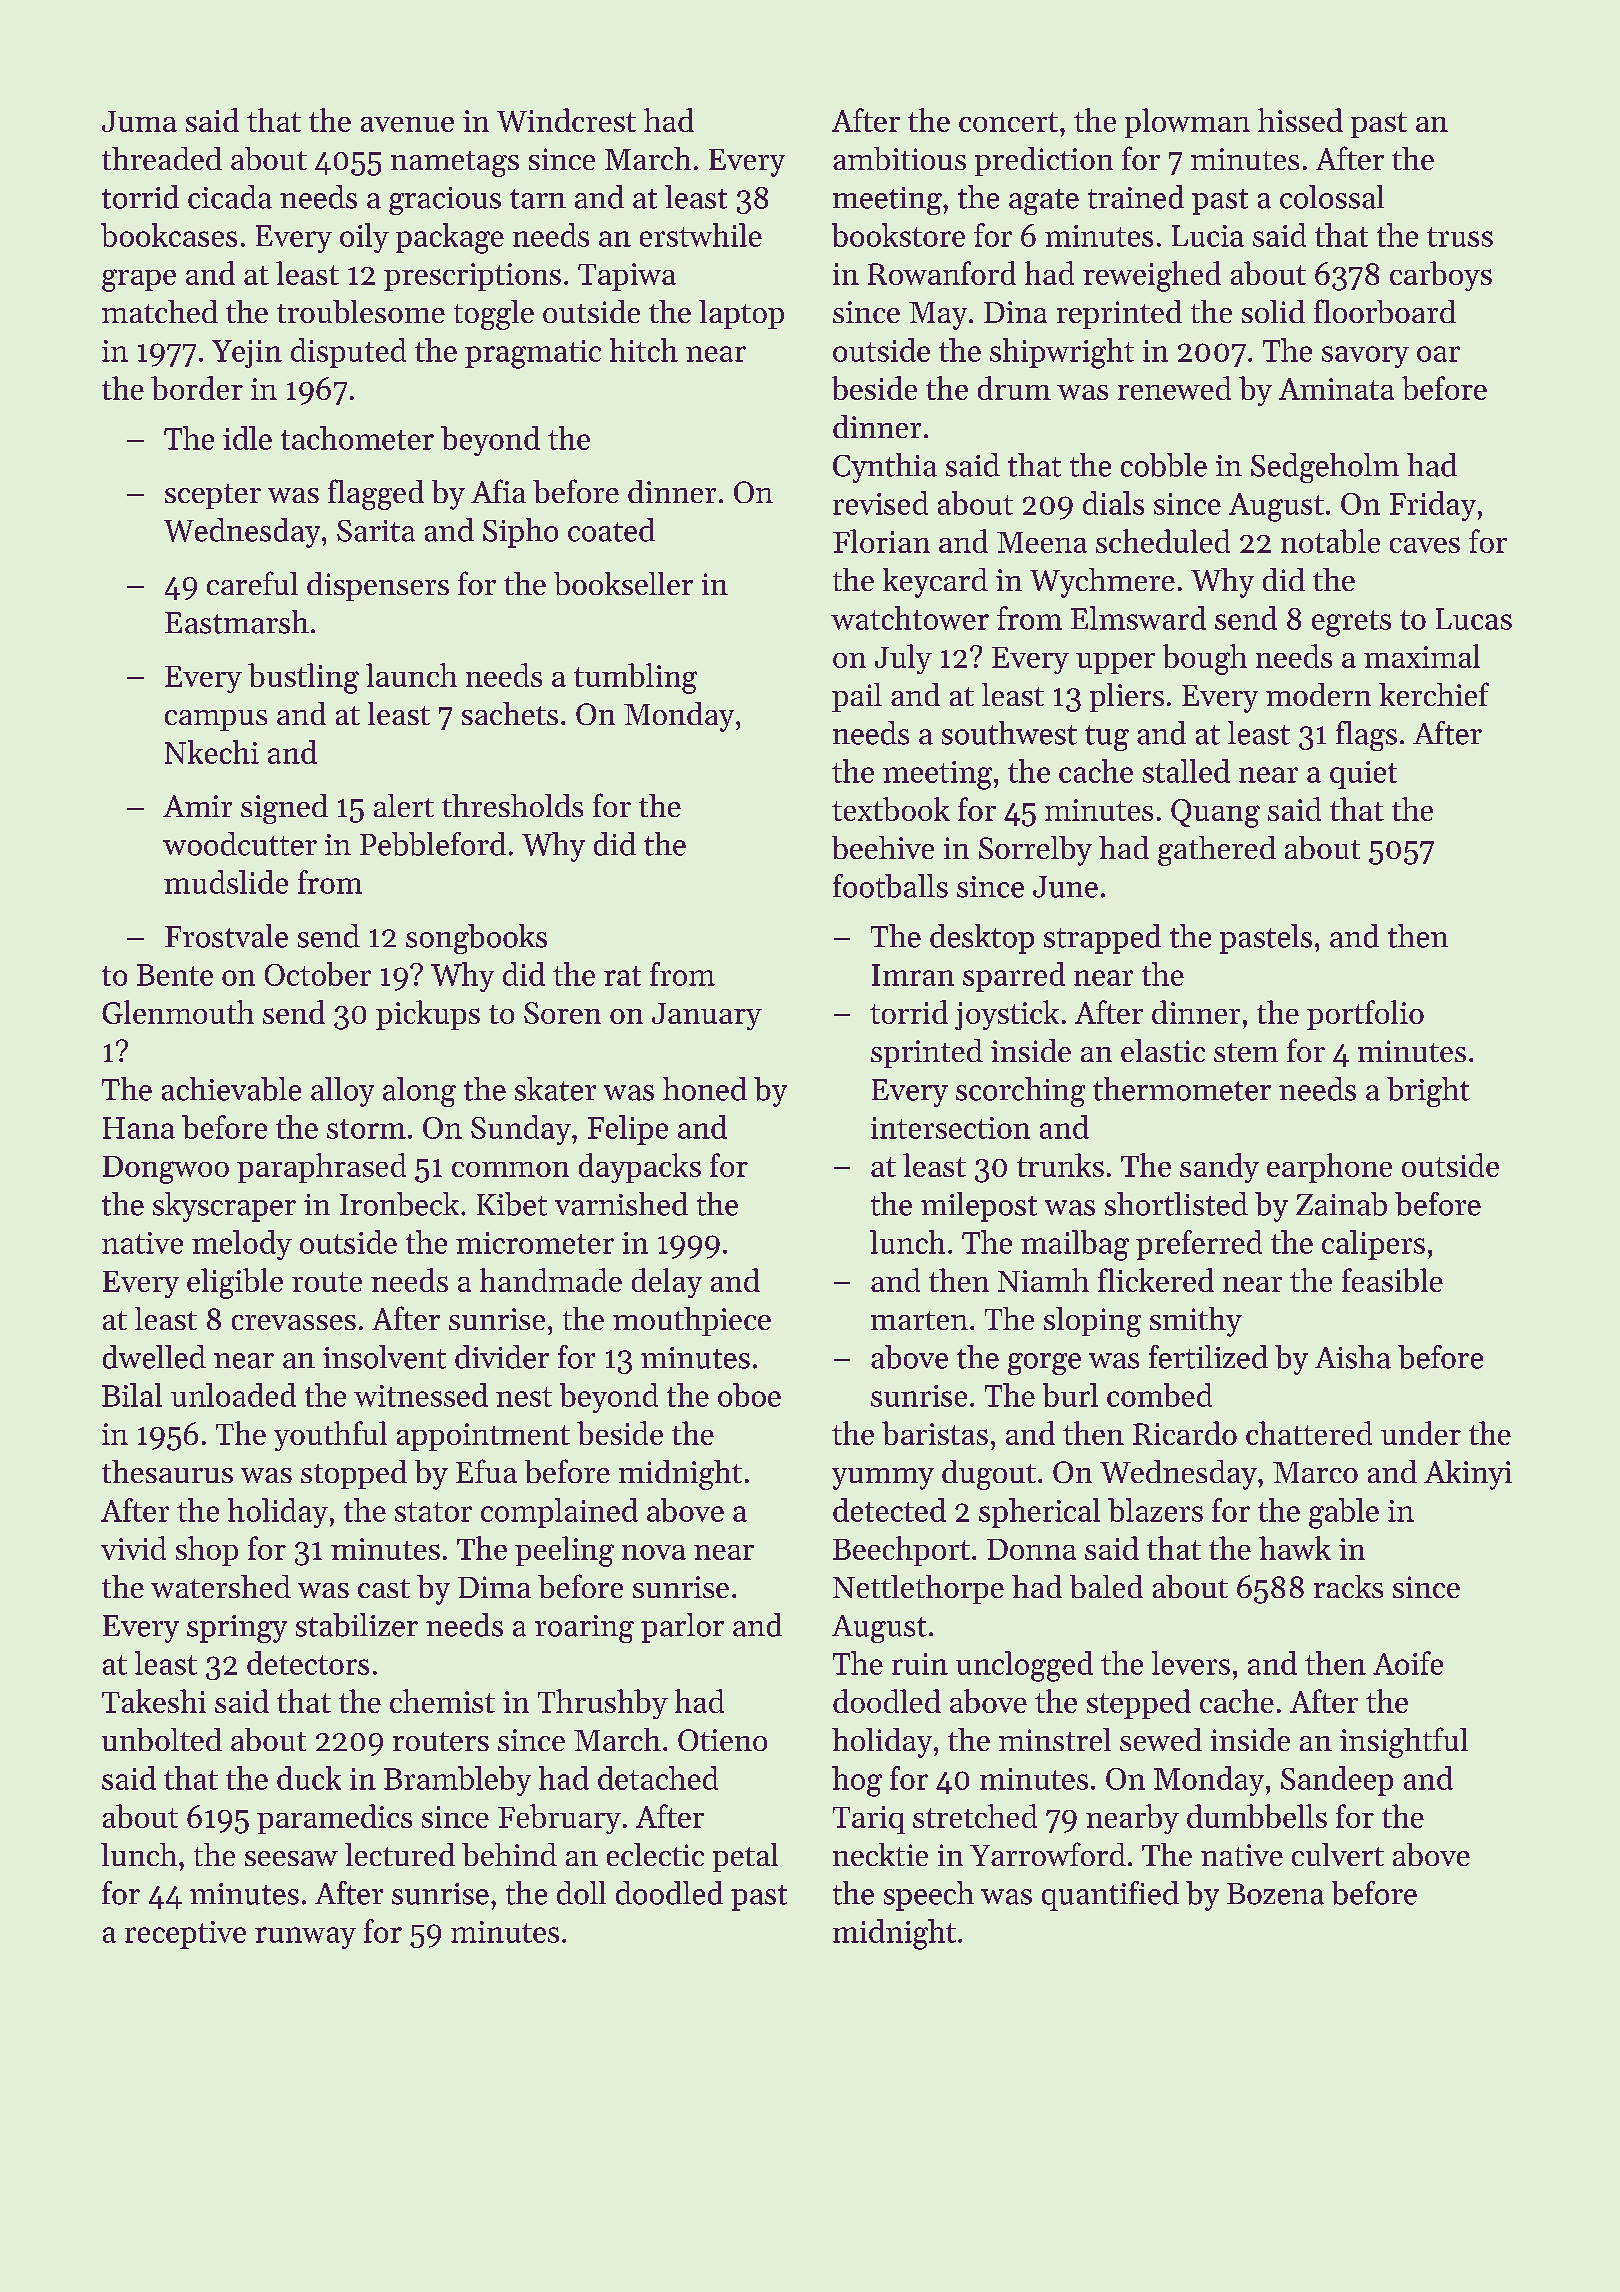 This page has height=2292, width=1620. I want to click on Niamh, so click(1043, 1280).
